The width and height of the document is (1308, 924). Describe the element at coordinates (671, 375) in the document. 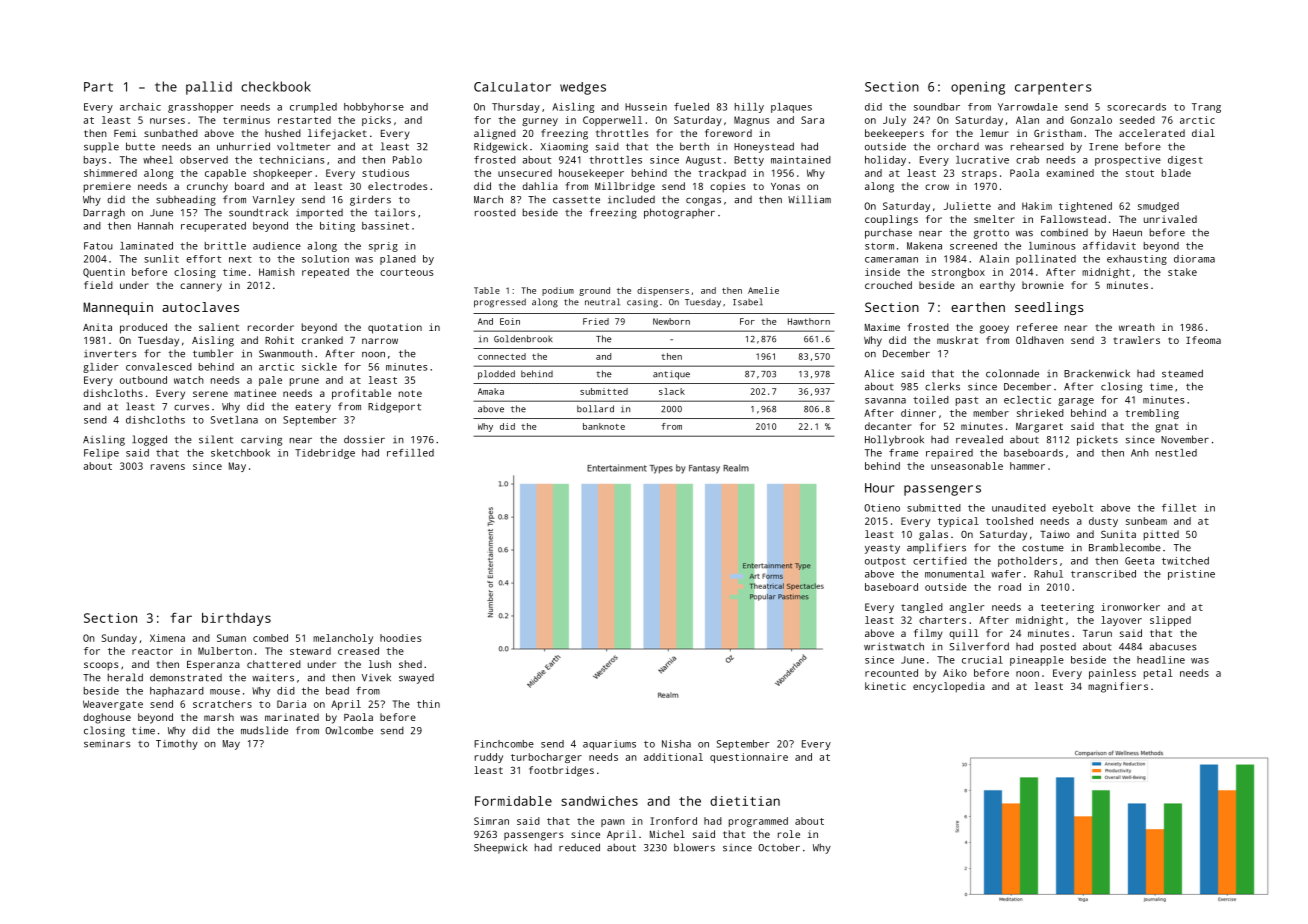

I see `antique` at that location.
